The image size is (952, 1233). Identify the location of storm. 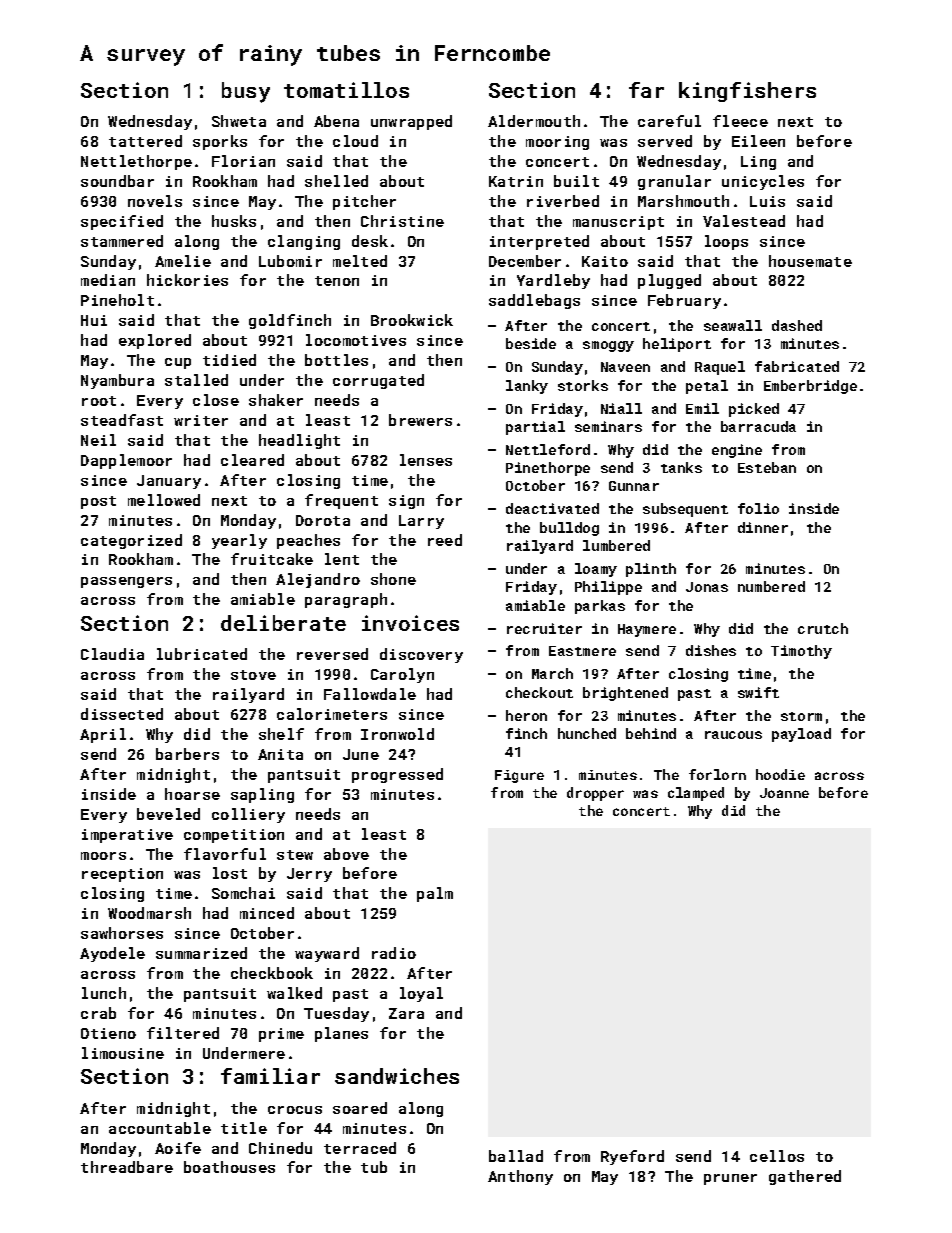
(801, 716).
